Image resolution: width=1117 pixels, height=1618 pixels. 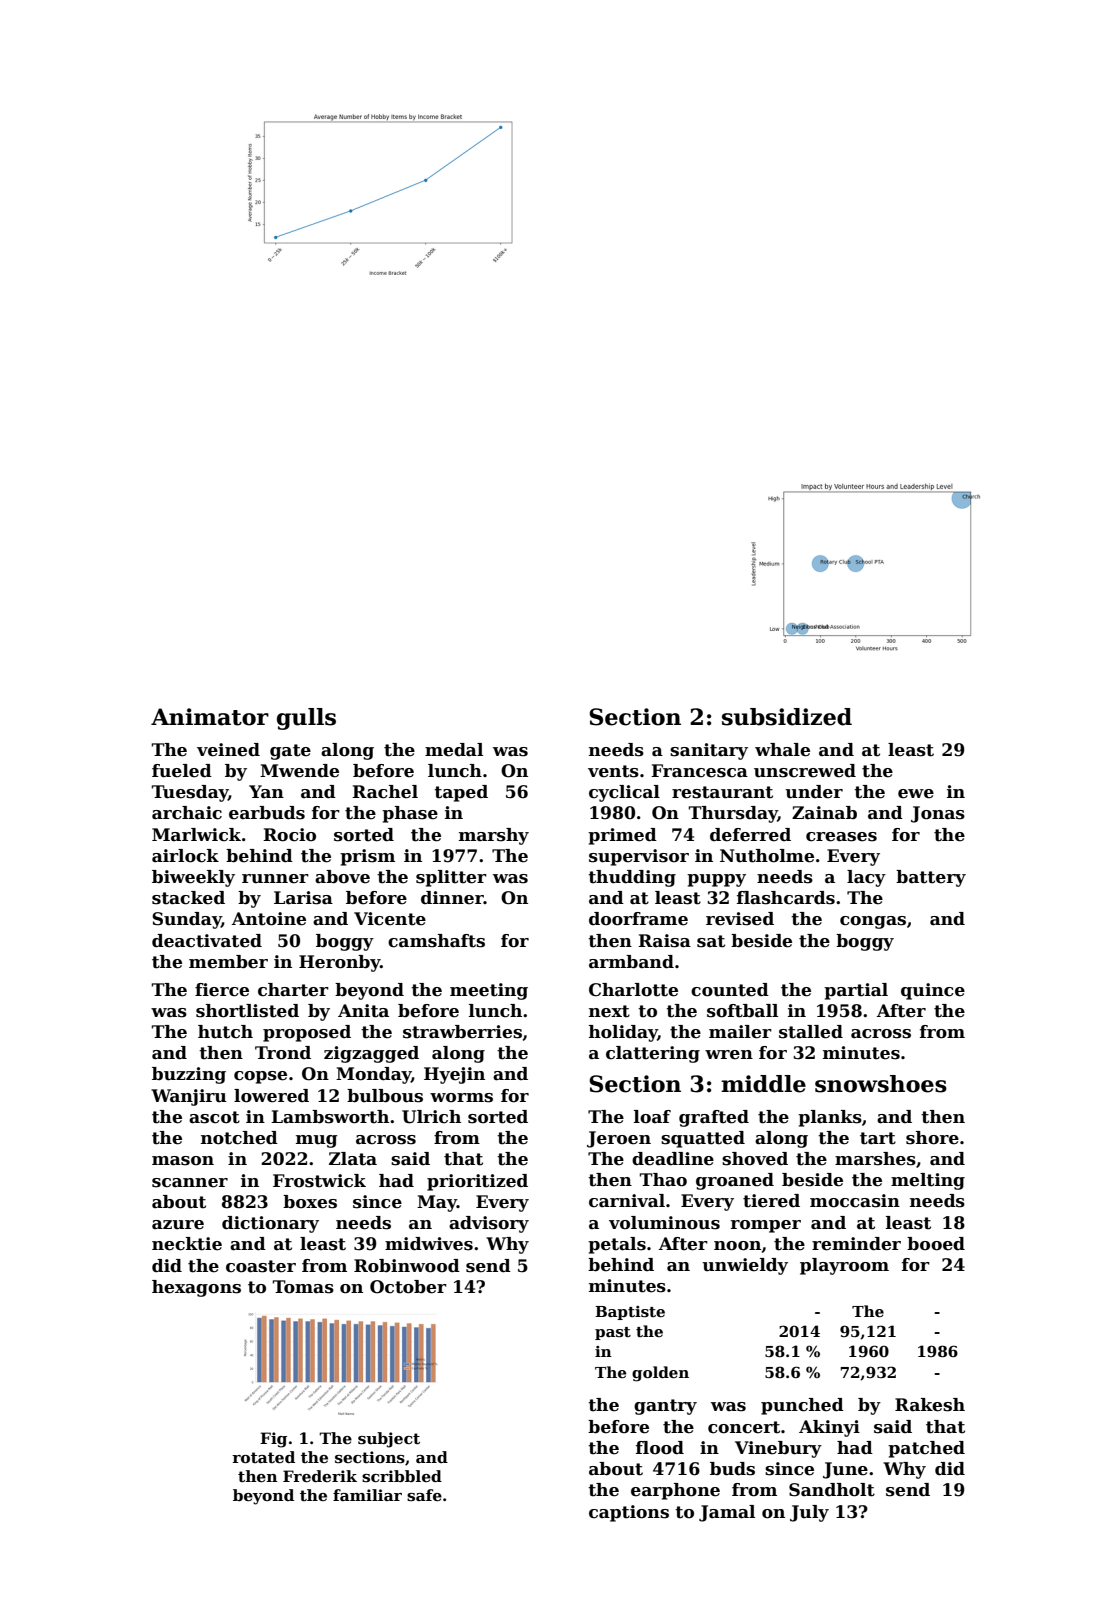 What do you see at coordinates (617, 1245) in the page?
I see `petals` at bounding box center [617, 1245].
